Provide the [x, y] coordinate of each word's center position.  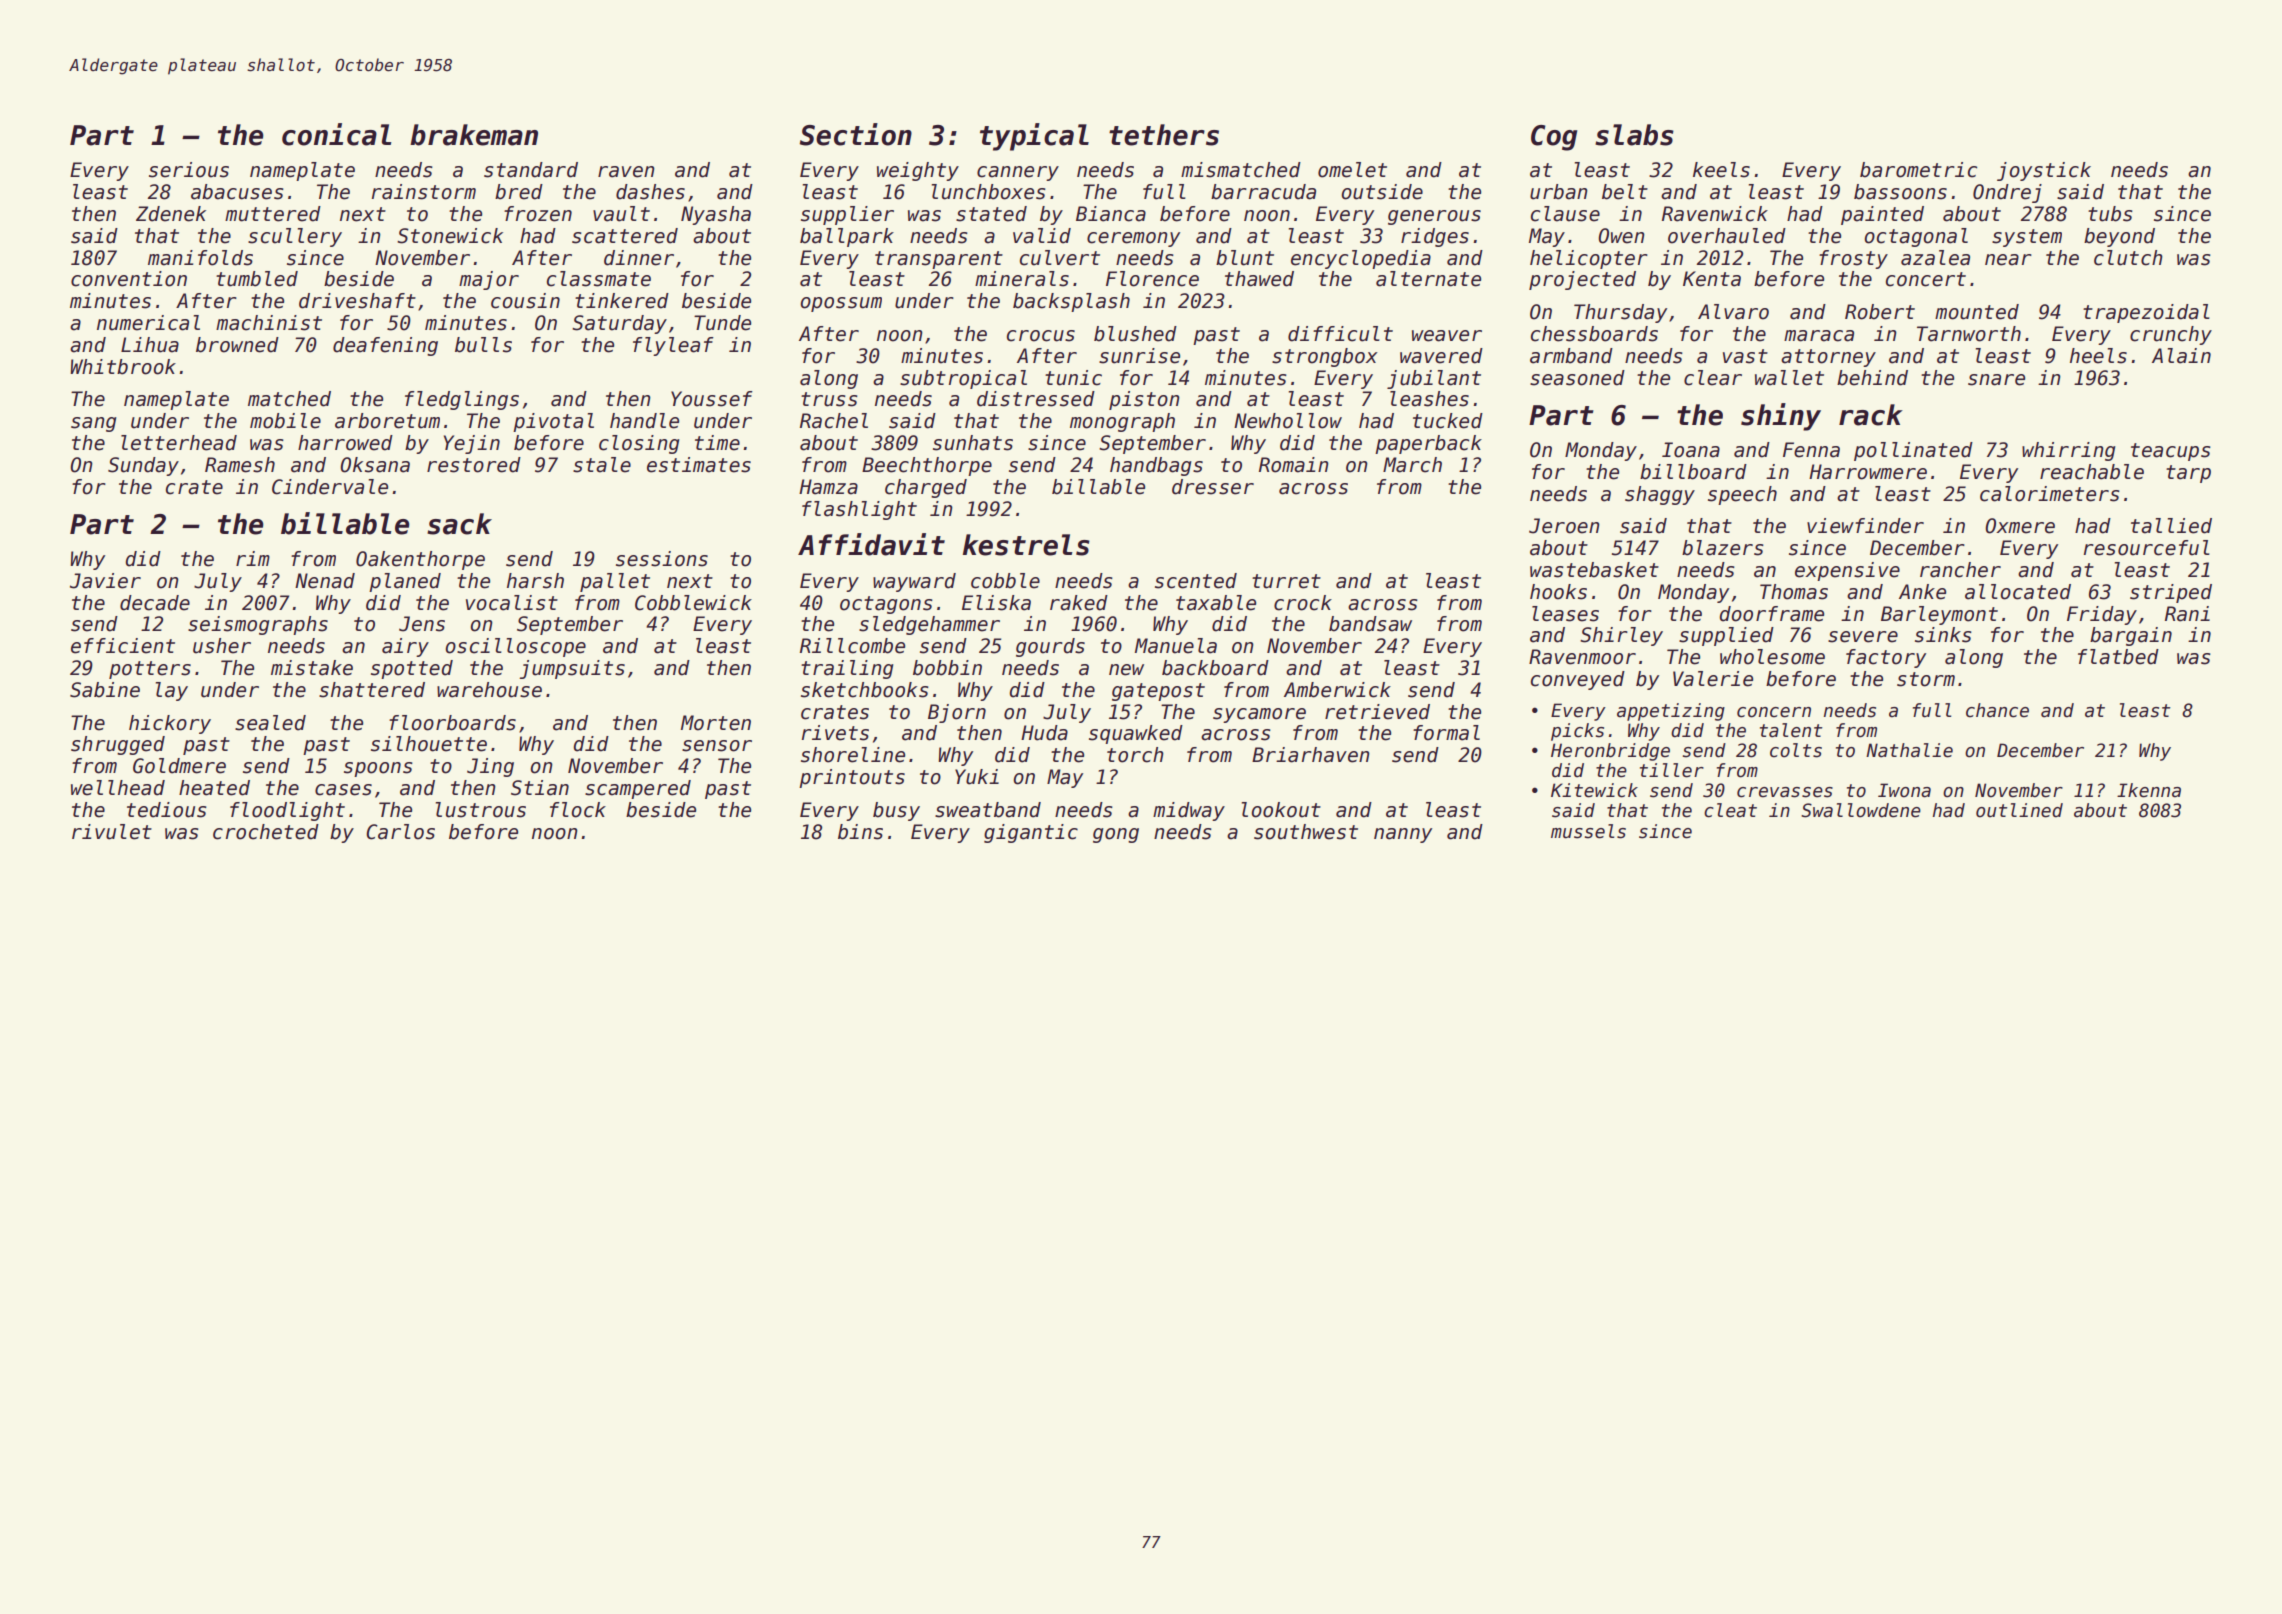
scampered [638, 789]
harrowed [345, 443]
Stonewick [450, 236]
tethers [1164, 135]
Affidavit [871, 544]
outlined [2019, 810]
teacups [2171, 452]
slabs [1634, 135]
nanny [1403, 835]
